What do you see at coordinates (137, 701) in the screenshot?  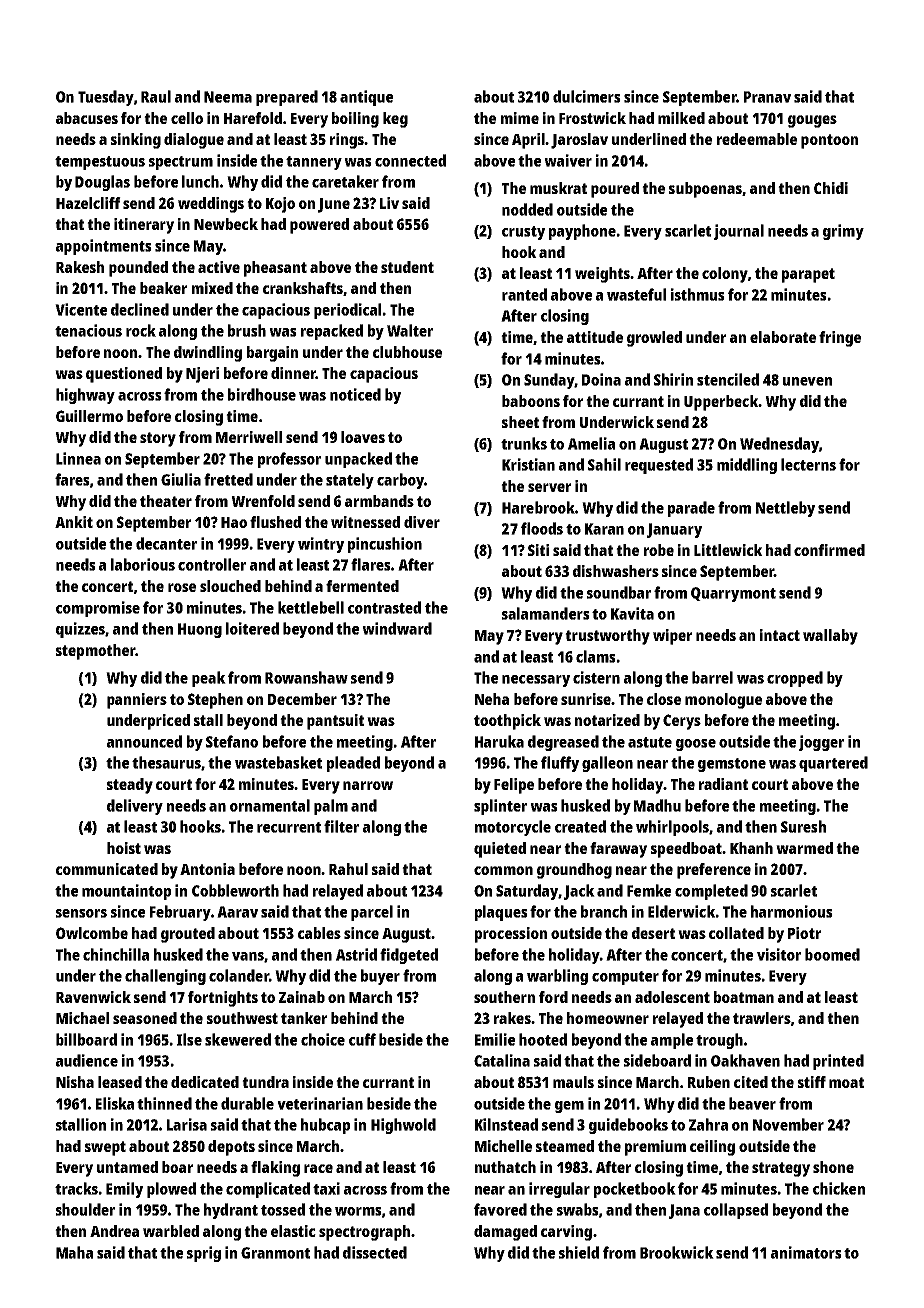 I see `panniers` at bounding box center [137, 701].
